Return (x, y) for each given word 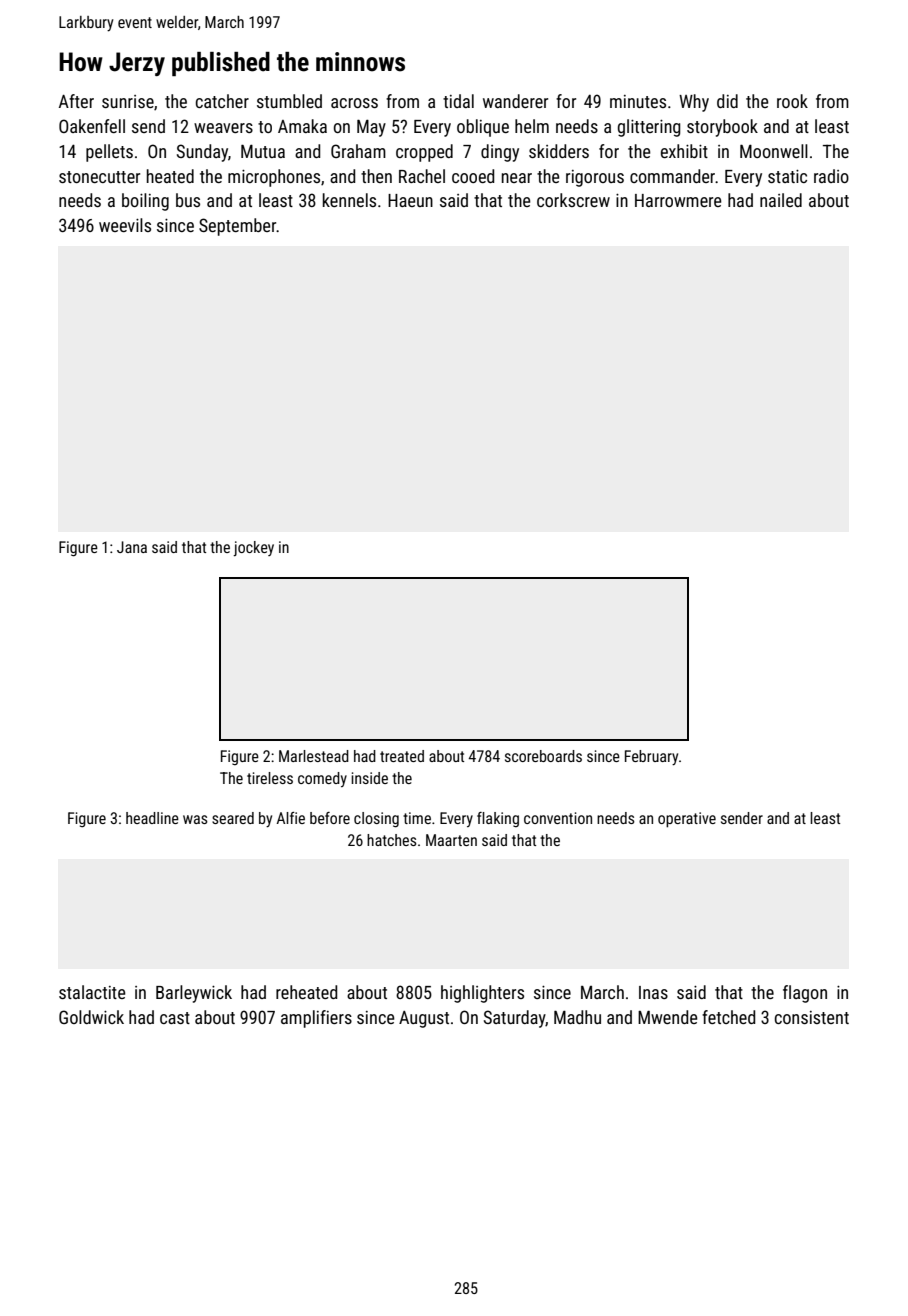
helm (532, 126)
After (76, 101)
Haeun (410, 200)
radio (831, 176)
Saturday (515, 1019)
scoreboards (543, 756)
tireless (270, 778)
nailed (781, 200)
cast (175, 1018)
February (651, 757)
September (237, 227)
